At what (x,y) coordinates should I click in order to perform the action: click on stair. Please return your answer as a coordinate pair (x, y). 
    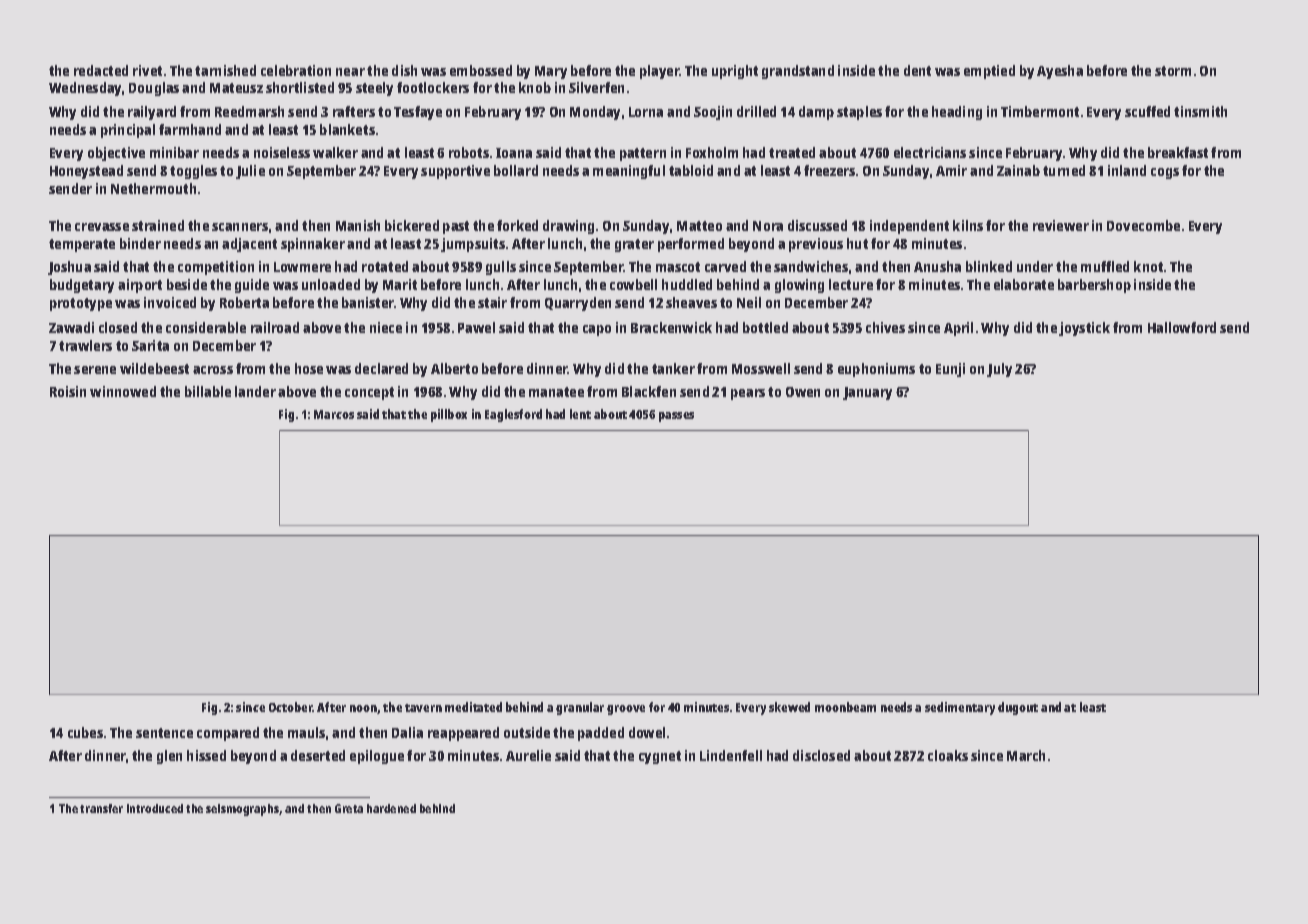
    Looking at the image, I should click on (492, 302).
